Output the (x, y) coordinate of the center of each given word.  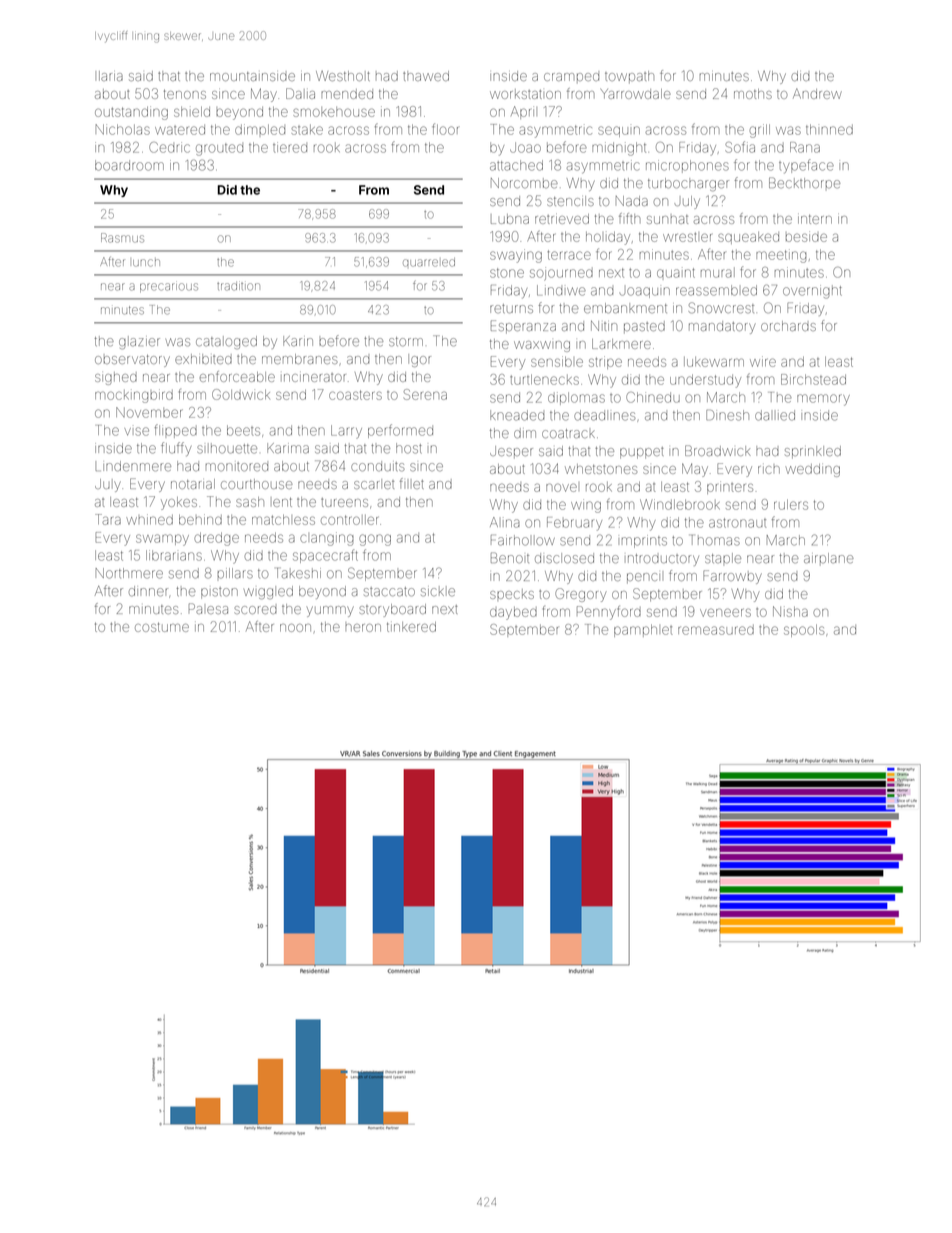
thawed (426, 76)
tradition (238, 286)
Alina (505, 522)
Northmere (129, 573)
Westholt (343, 76)
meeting (781, 256)
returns (511, 308)
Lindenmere (133, 466)
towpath (629, 77)
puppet (642, 453)
